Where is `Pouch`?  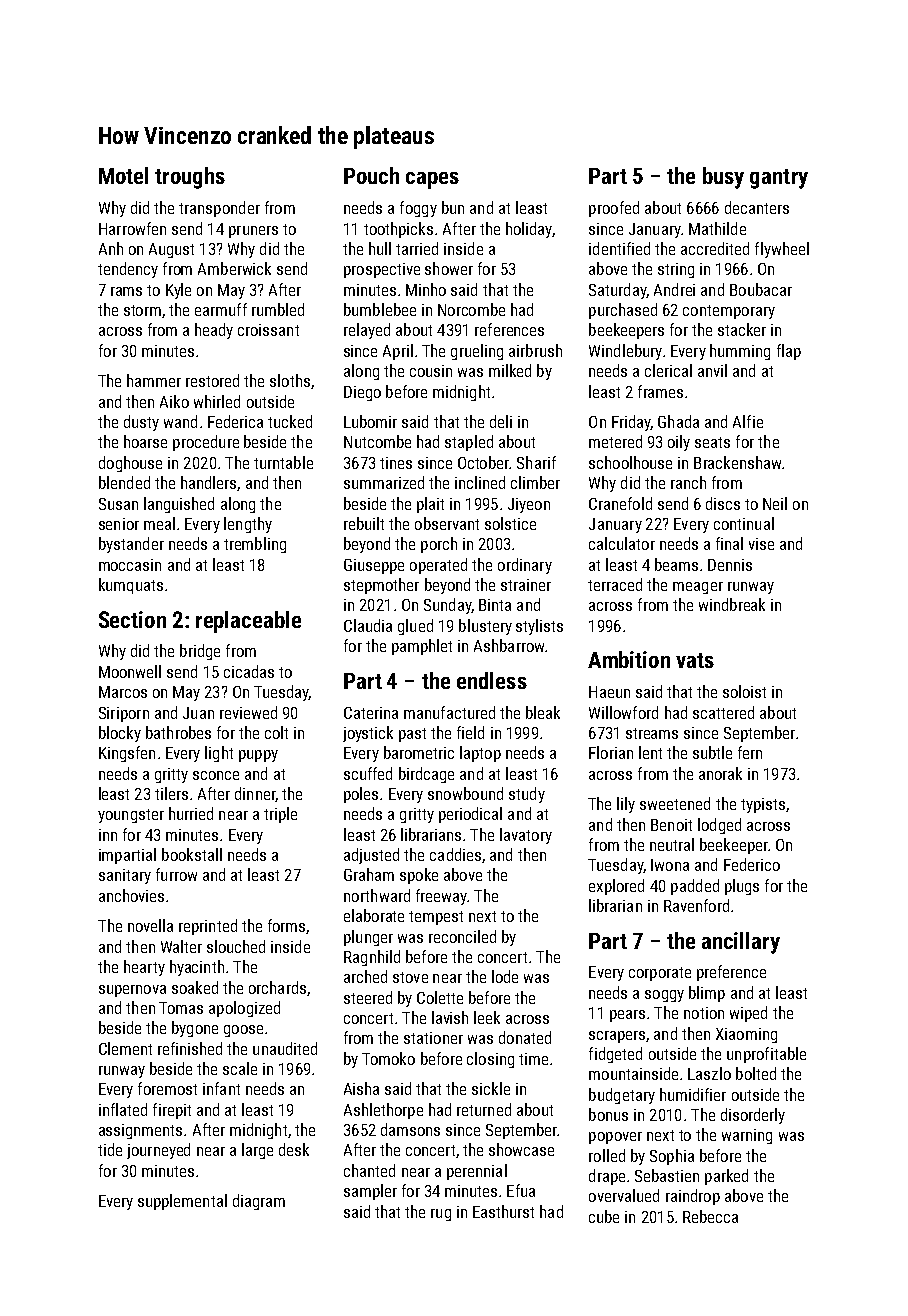
Pouch is located at coordinates (371, 175).
